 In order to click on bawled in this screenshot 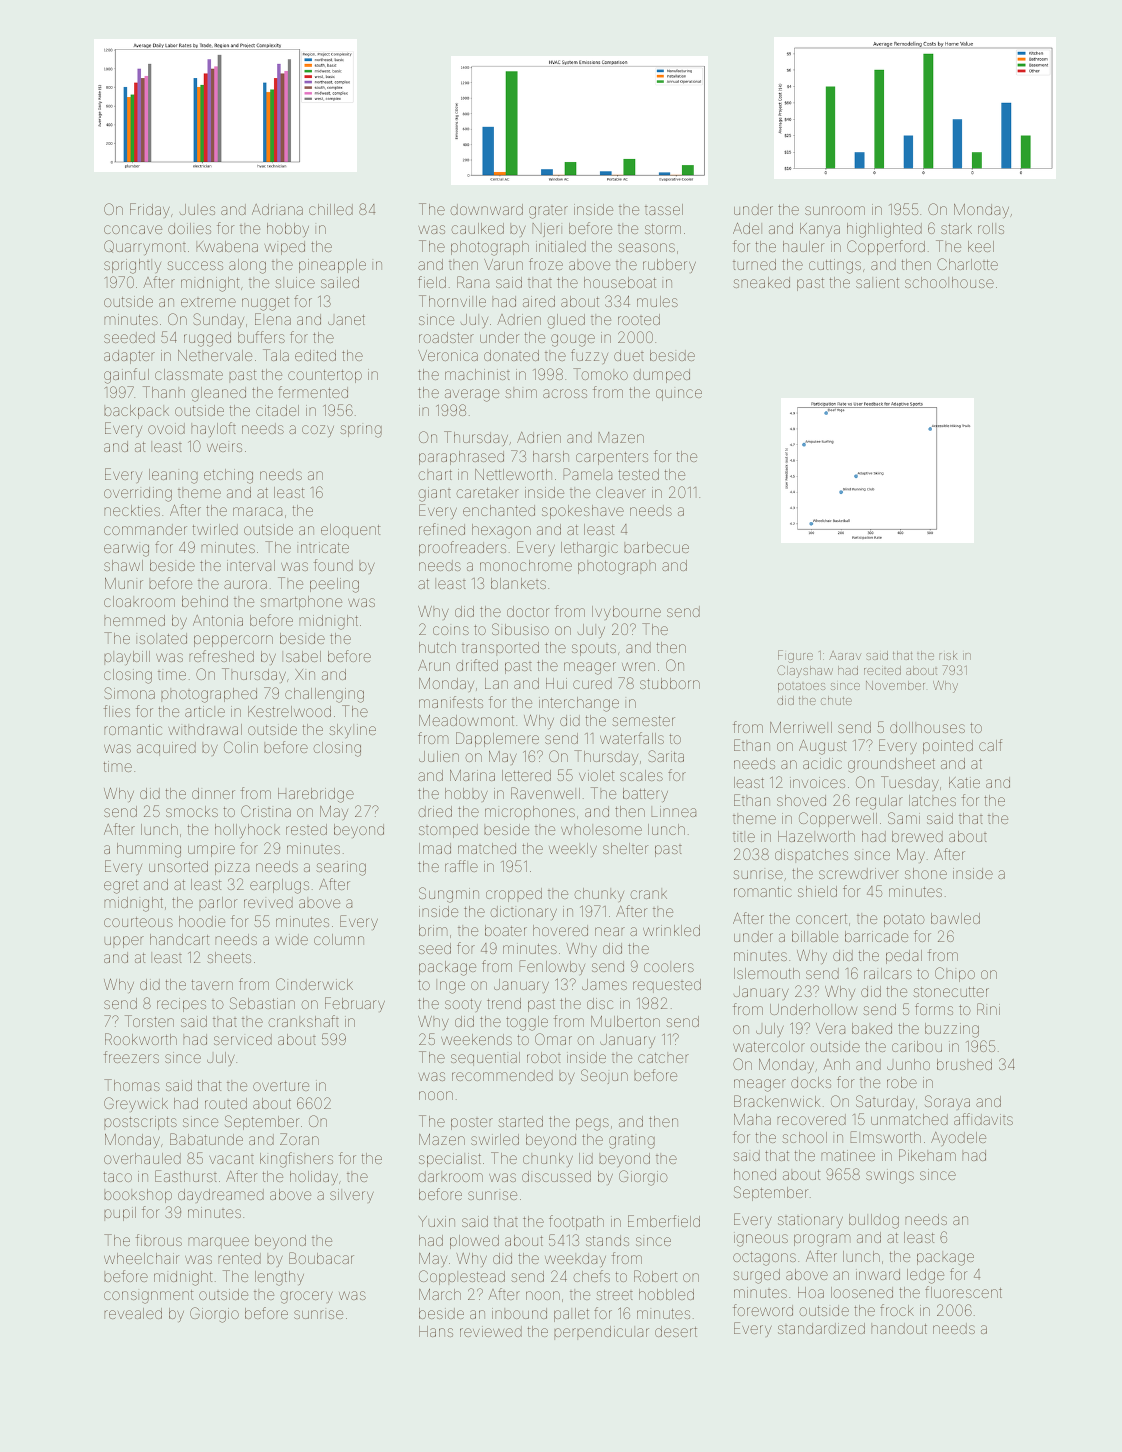, I will do `click(955, 918)`.
